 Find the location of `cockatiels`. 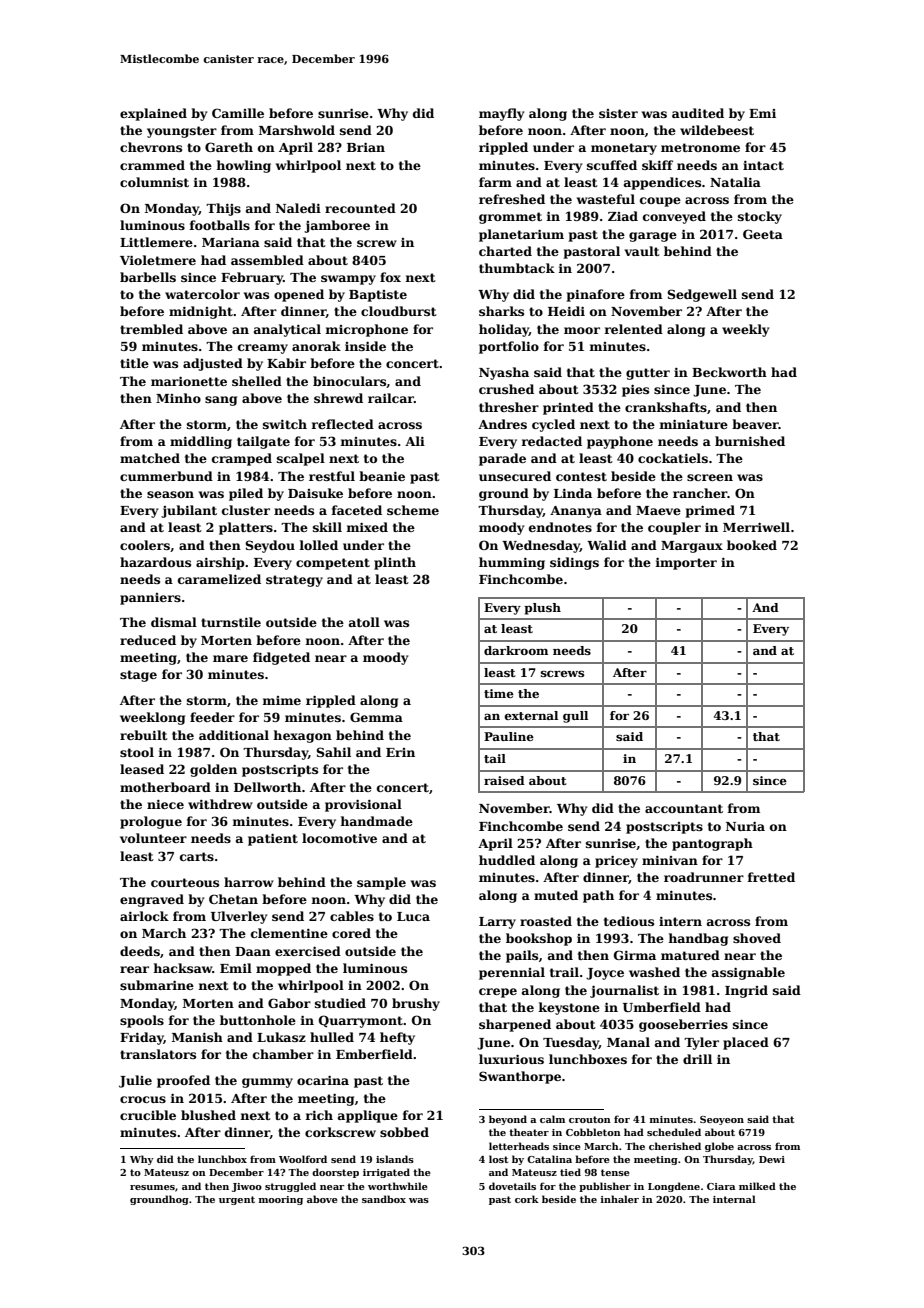

cockatiels is located at coordinates (673, 458).
